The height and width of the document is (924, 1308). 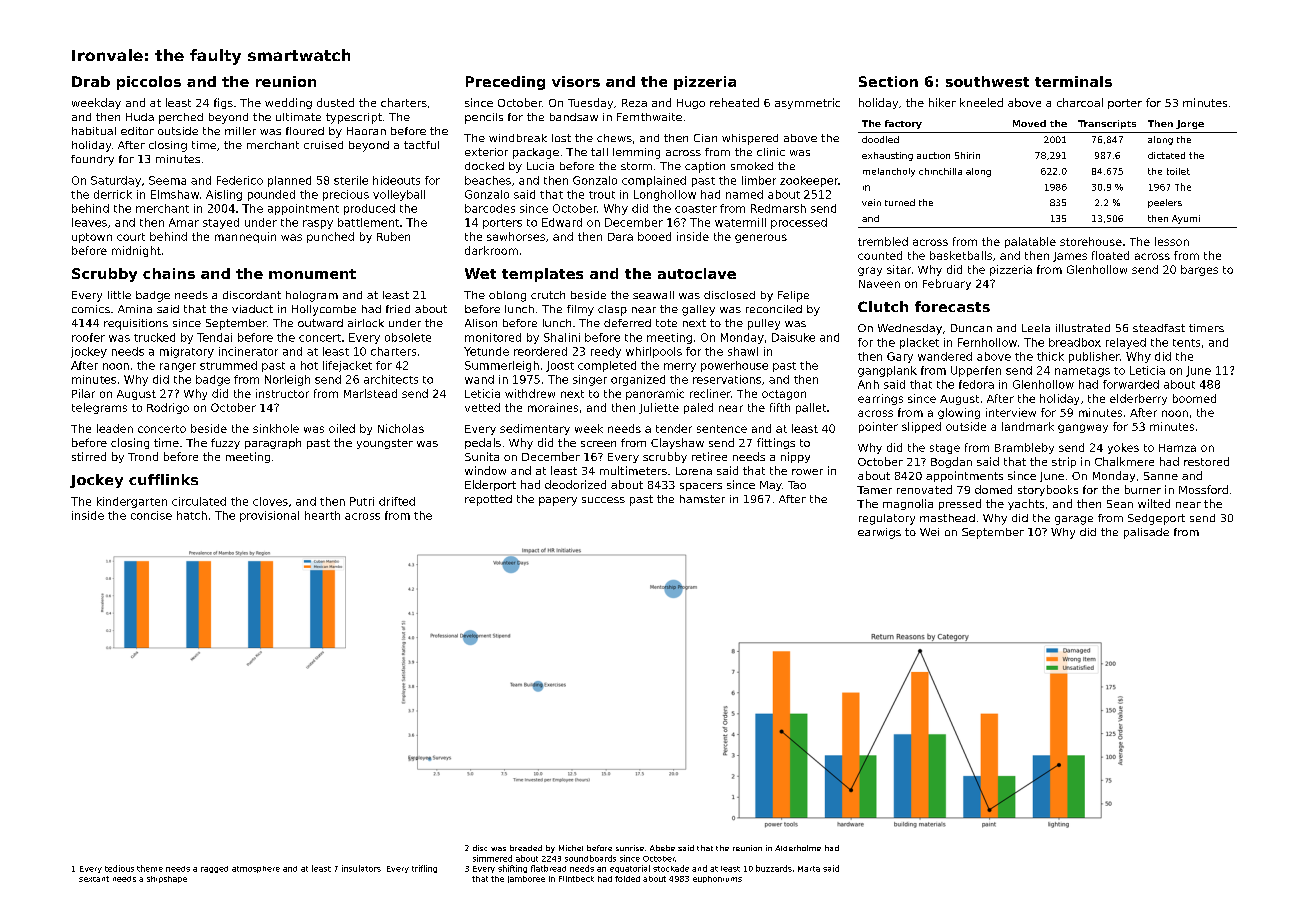 I want to click on perched, so click(x=181, y=118).
